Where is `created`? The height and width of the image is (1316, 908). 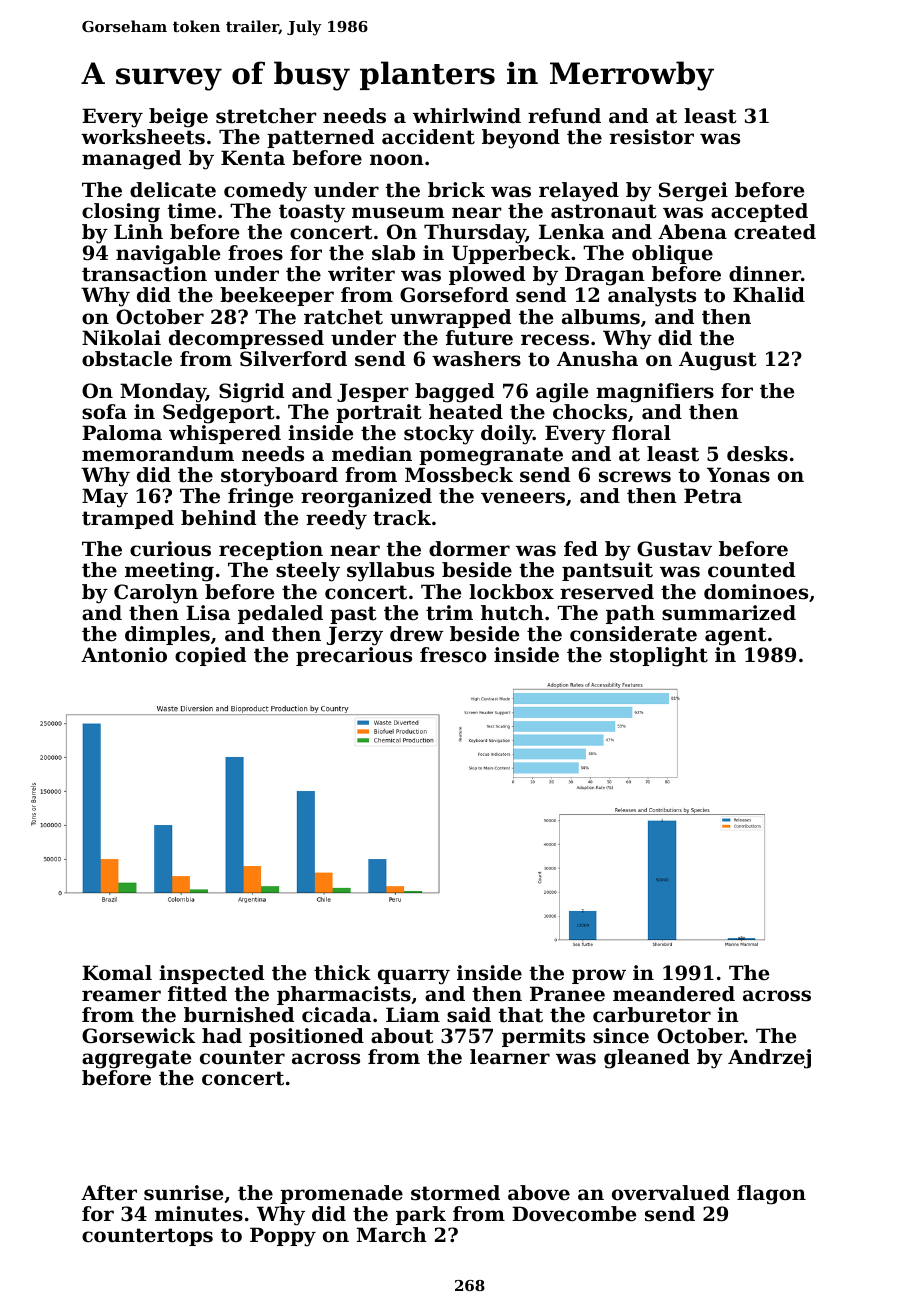
created is located at coordinates (775, 232).
